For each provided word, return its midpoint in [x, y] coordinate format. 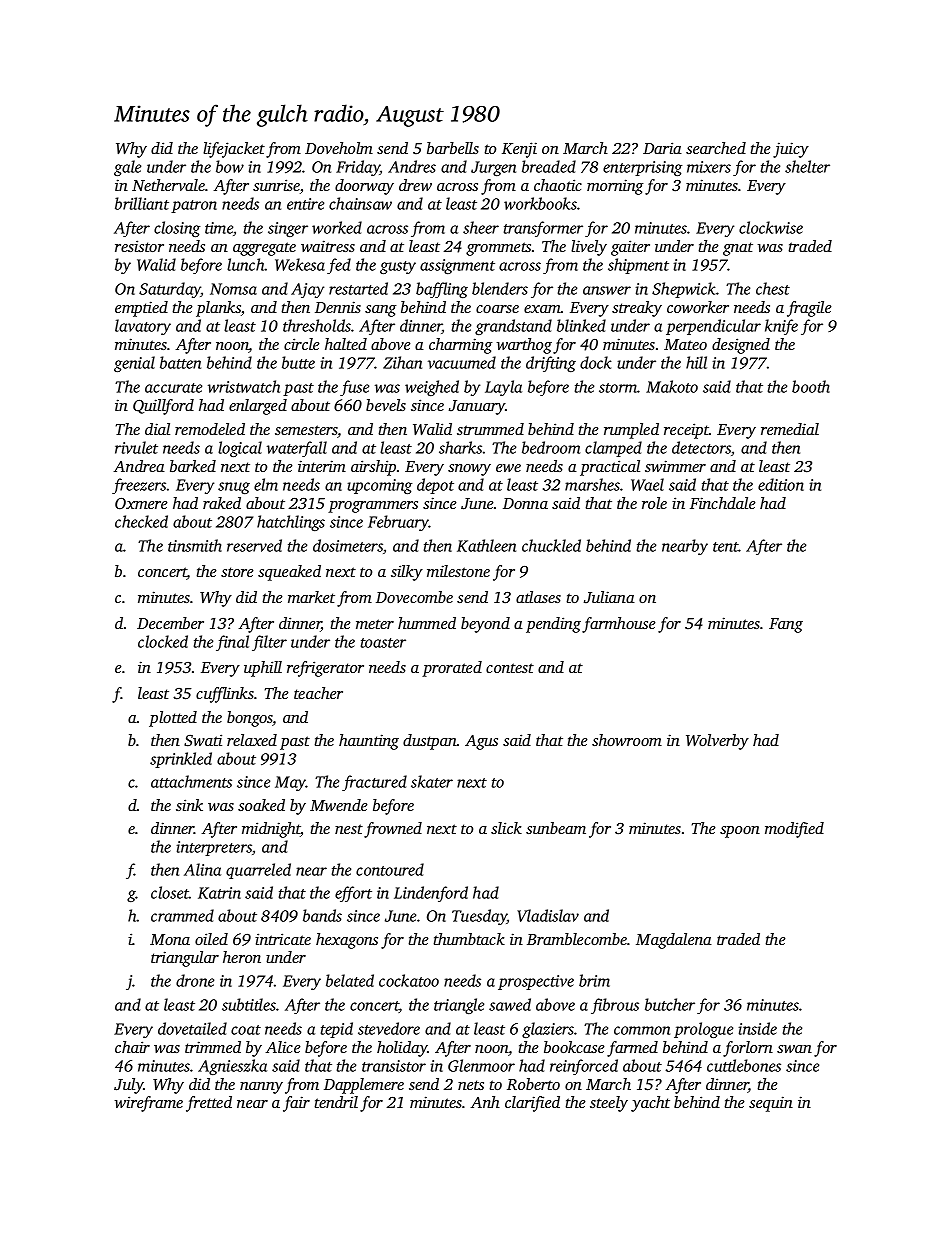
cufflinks [225, 695]
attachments [191, 781]
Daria [662, 148]
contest [510, 668]
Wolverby [717, 742]
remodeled [210, 429]
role [654, 503]
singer [288, 229]
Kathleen [486, 545]
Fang [786, 625]
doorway [364, 187]
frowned [393, 830]
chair [132, 1047]
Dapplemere [364, 1086]
